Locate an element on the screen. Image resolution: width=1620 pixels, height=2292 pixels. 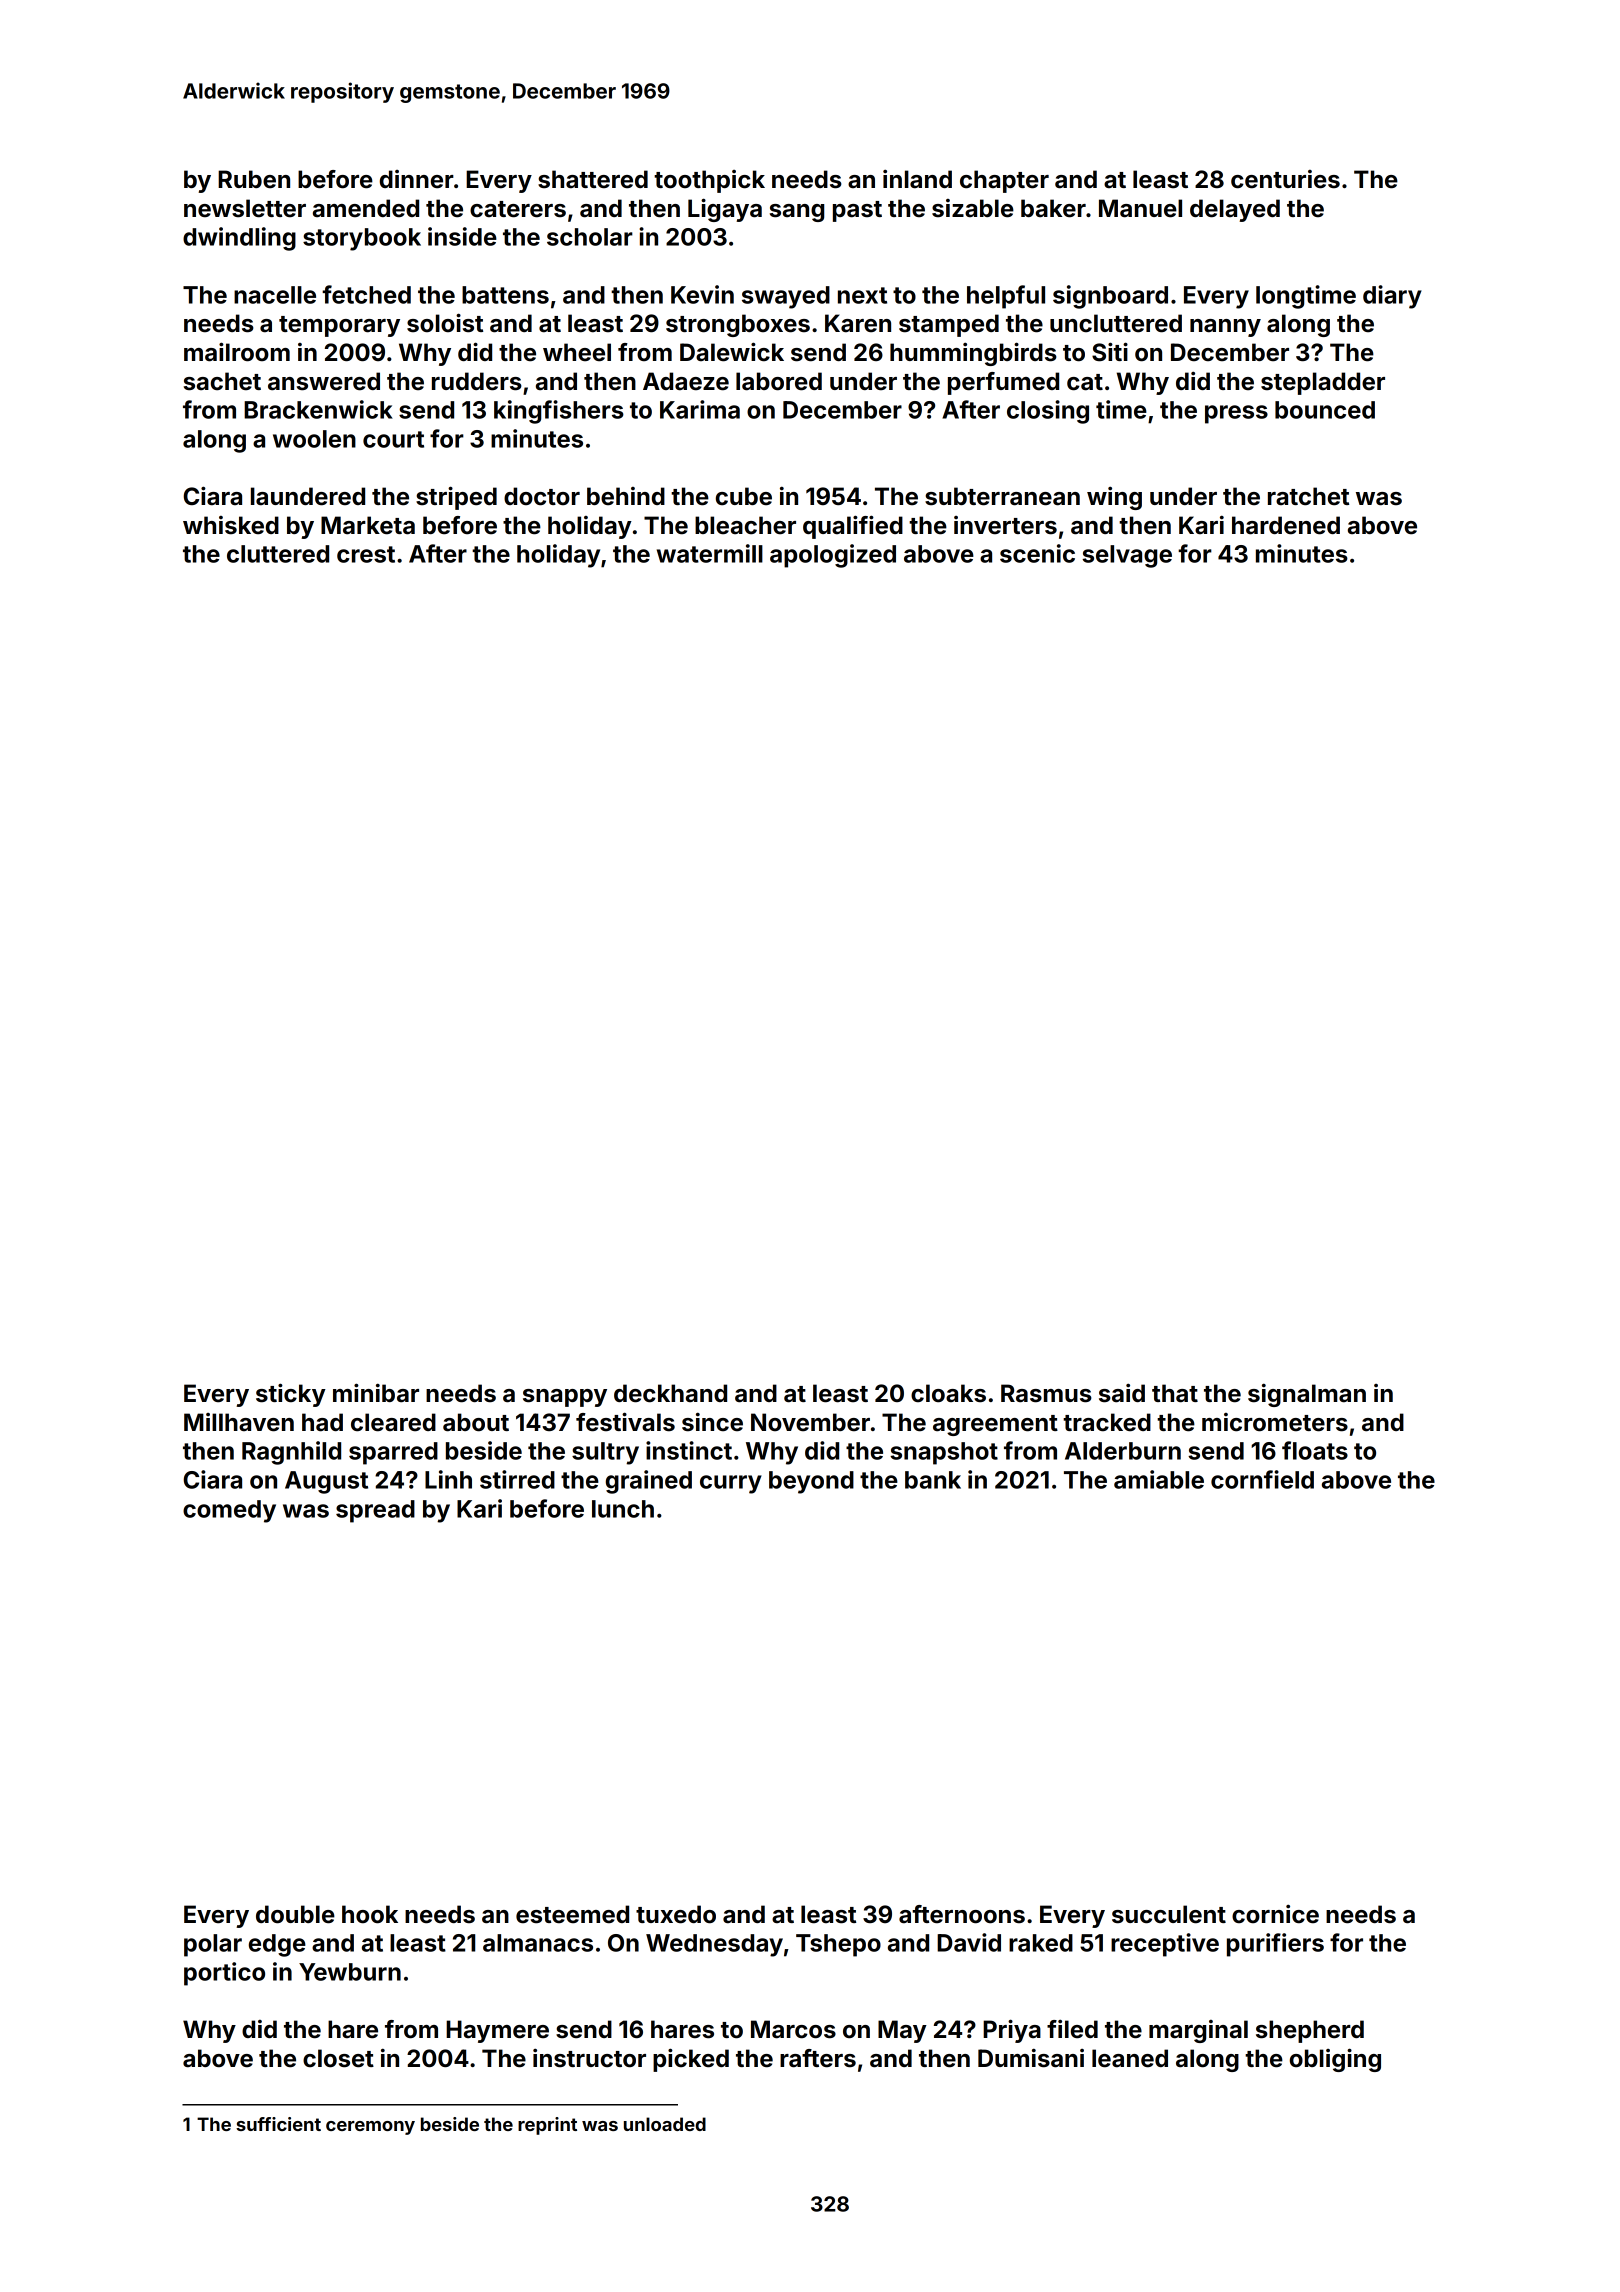
snappy is located at coordinates (565, 1398).
